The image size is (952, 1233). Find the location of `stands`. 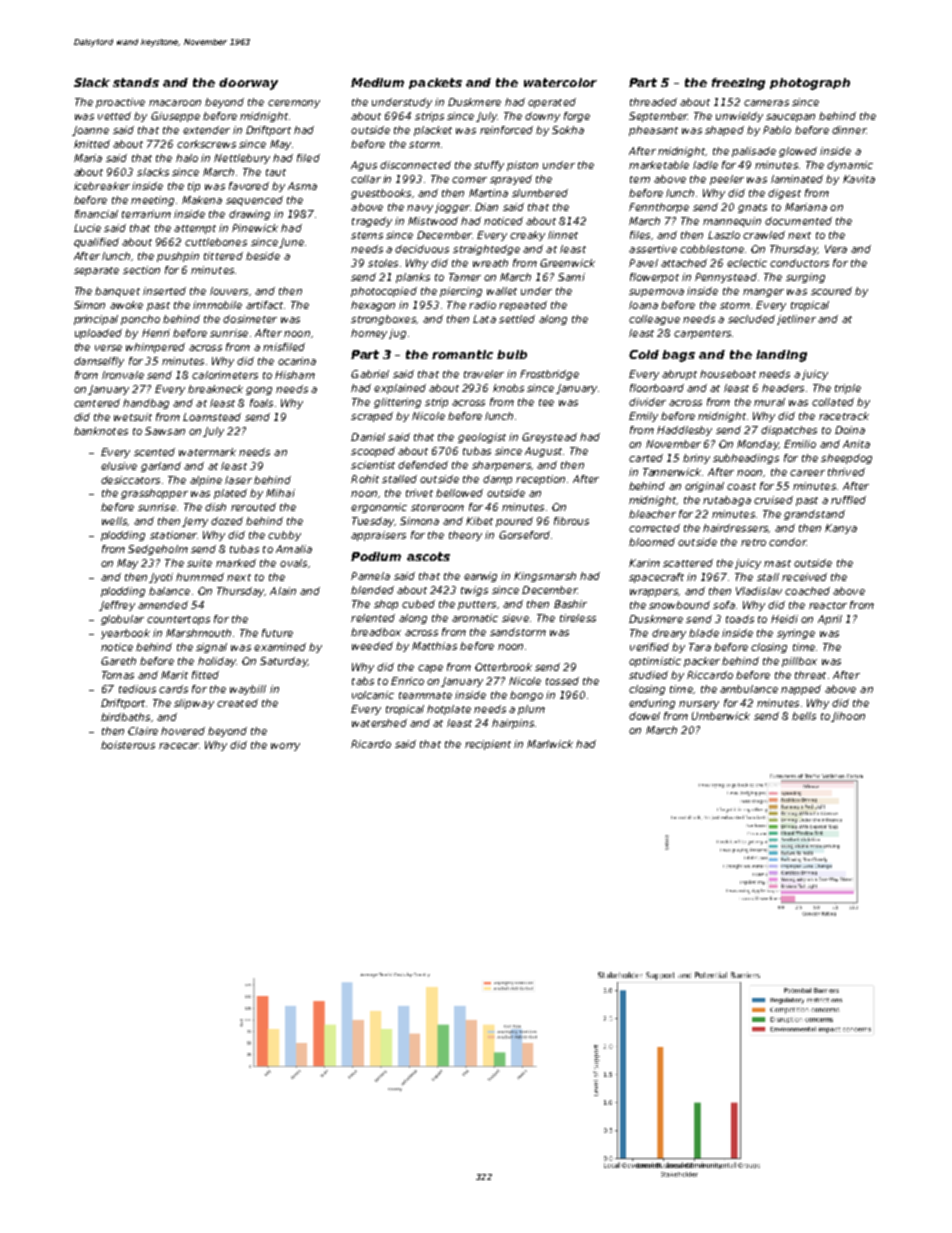

stands is located at coordinates (136, 82).
